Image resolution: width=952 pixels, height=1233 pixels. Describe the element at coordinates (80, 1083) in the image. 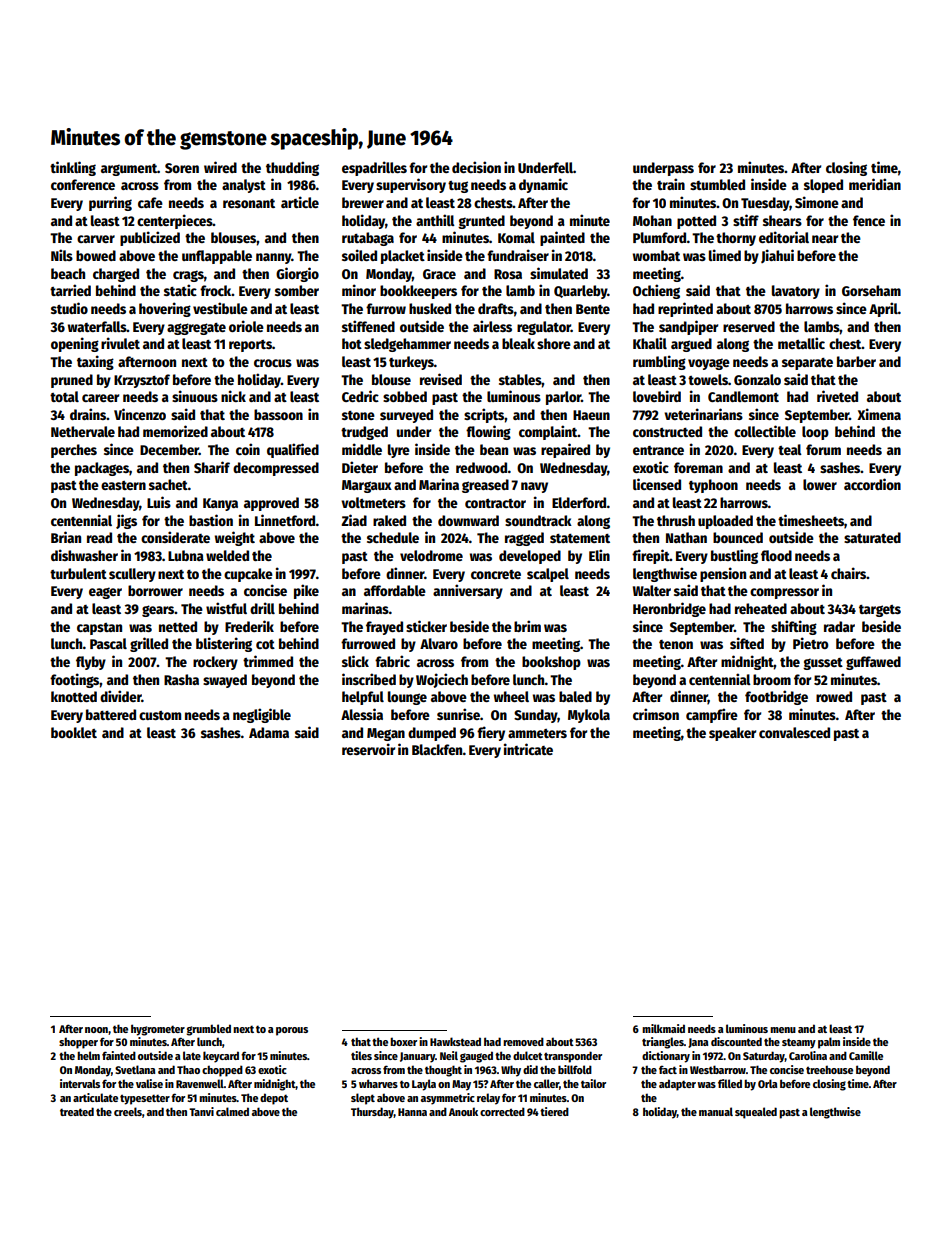

I see `intervals` at that location.
